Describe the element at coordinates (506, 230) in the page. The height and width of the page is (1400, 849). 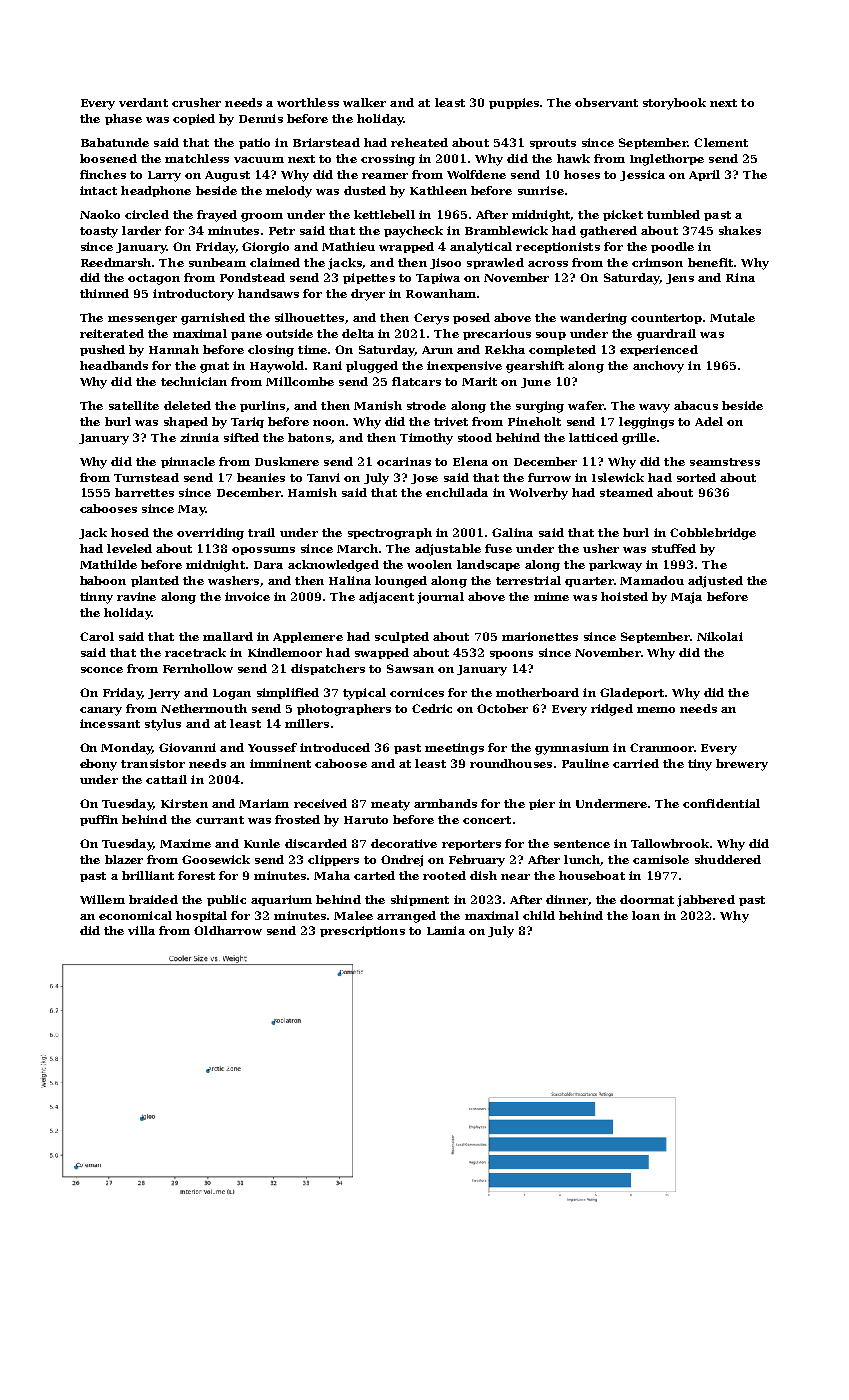
I see `Bramblewick` at that location.
